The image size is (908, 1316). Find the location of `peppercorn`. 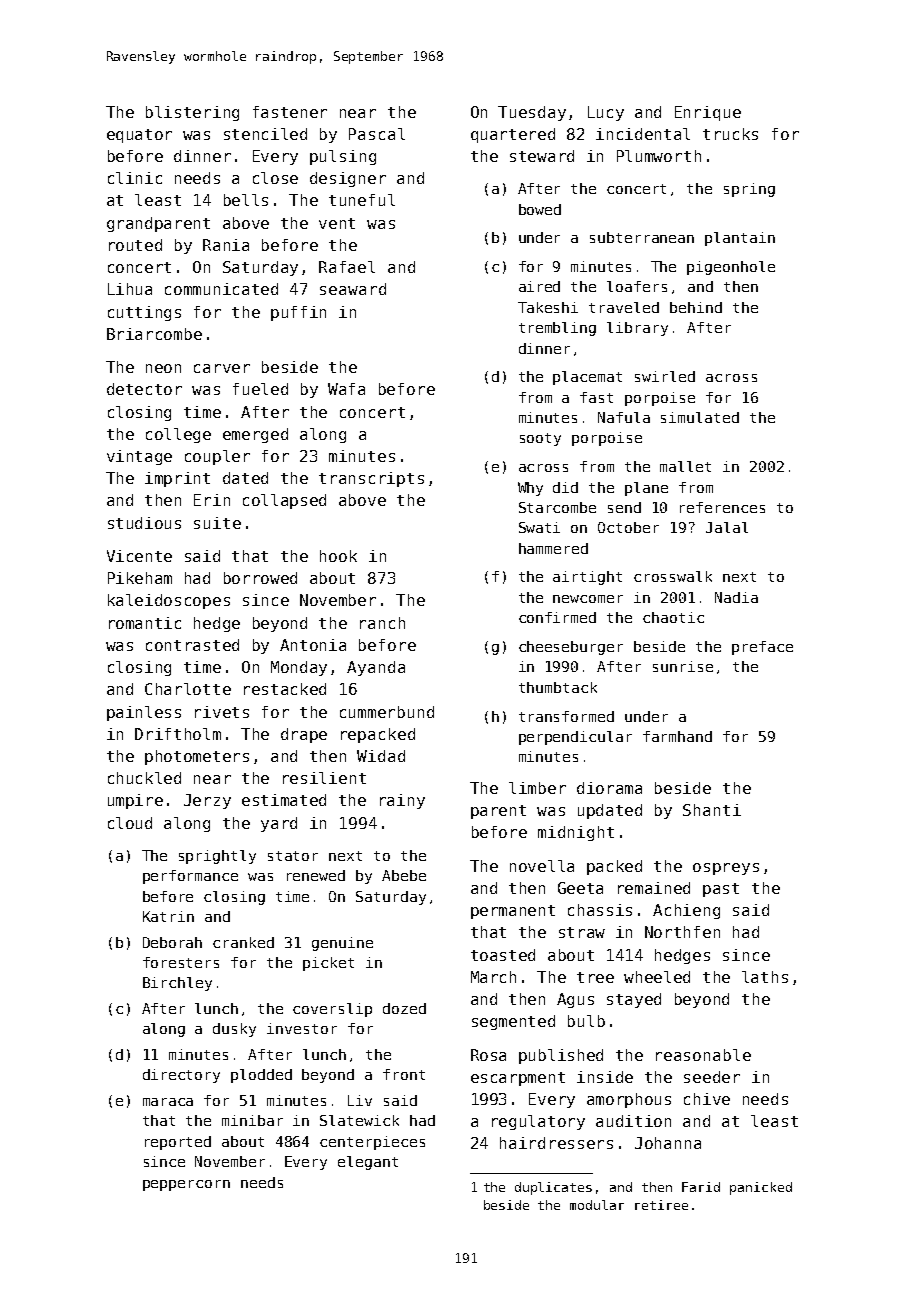

peppercorn is located at coordinates (186, 1185).
